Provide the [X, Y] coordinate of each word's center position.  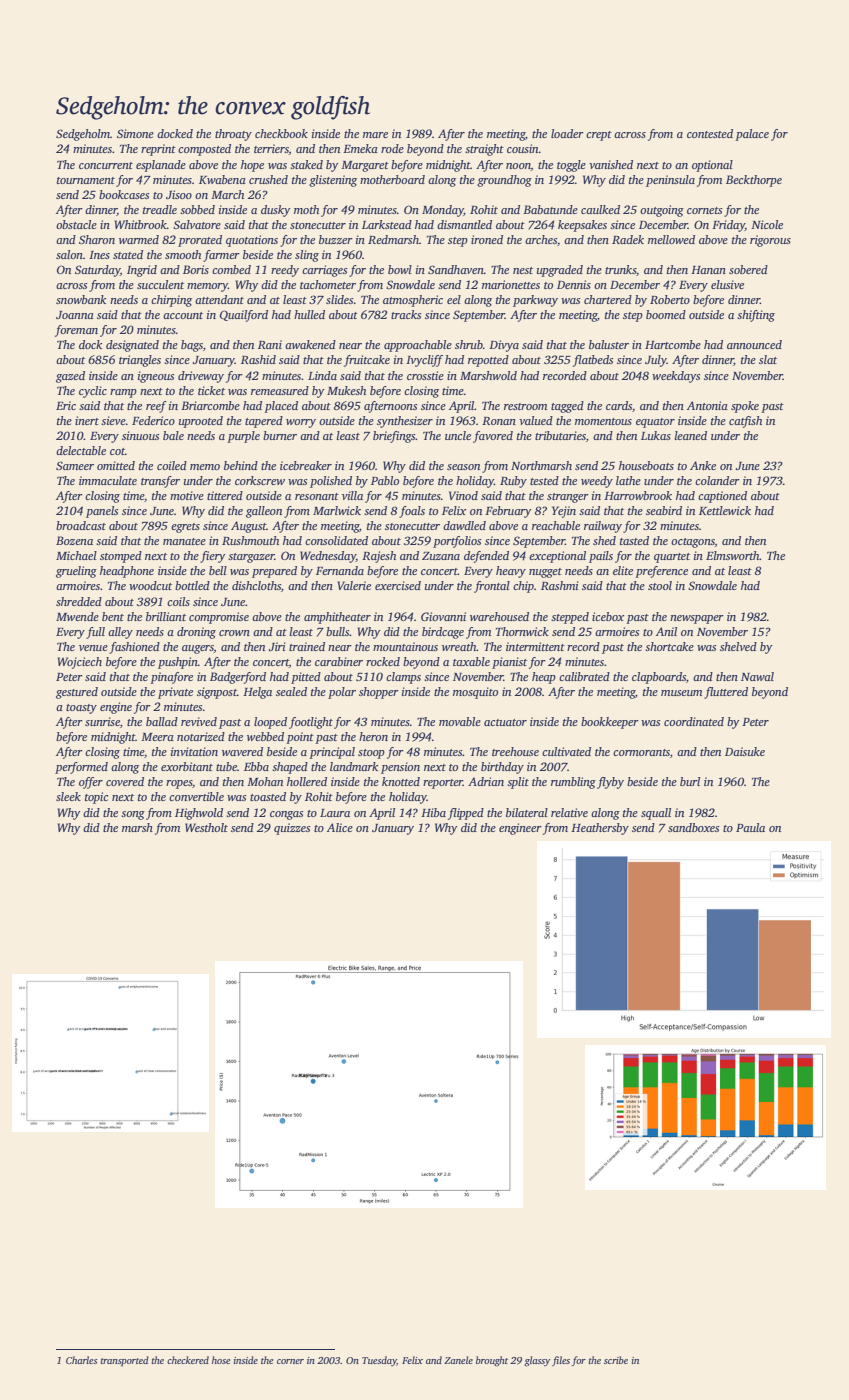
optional [712, 166]
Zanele [458, 1360]
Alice [340, 827]
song [133, 815]
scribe [616, 1360]
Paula [750, 827]
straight [484, 150]
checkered [188, 1360]
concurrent [106, 165]
